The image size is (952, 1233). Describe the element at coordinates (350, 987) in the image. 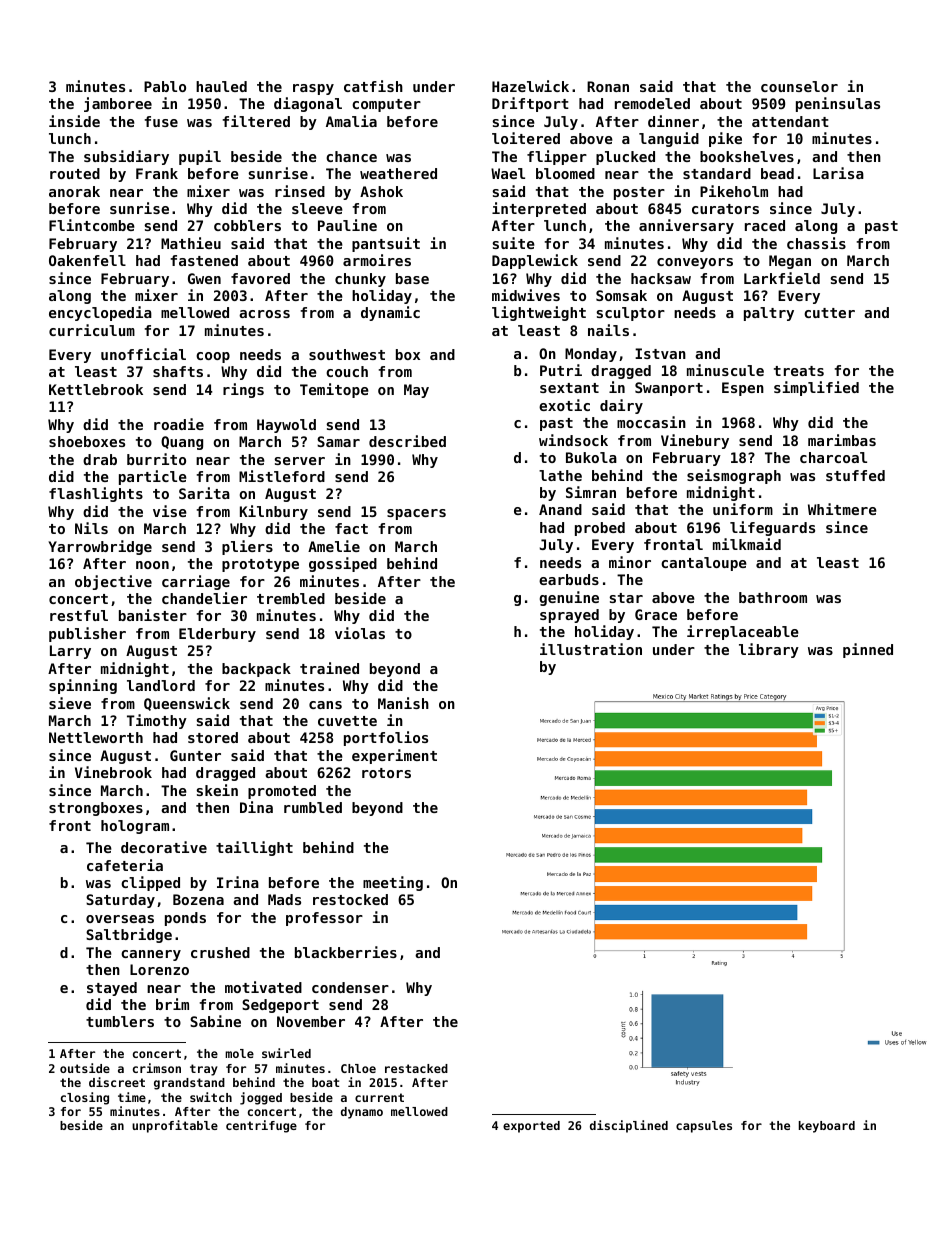

I see `condenser` at that location.
